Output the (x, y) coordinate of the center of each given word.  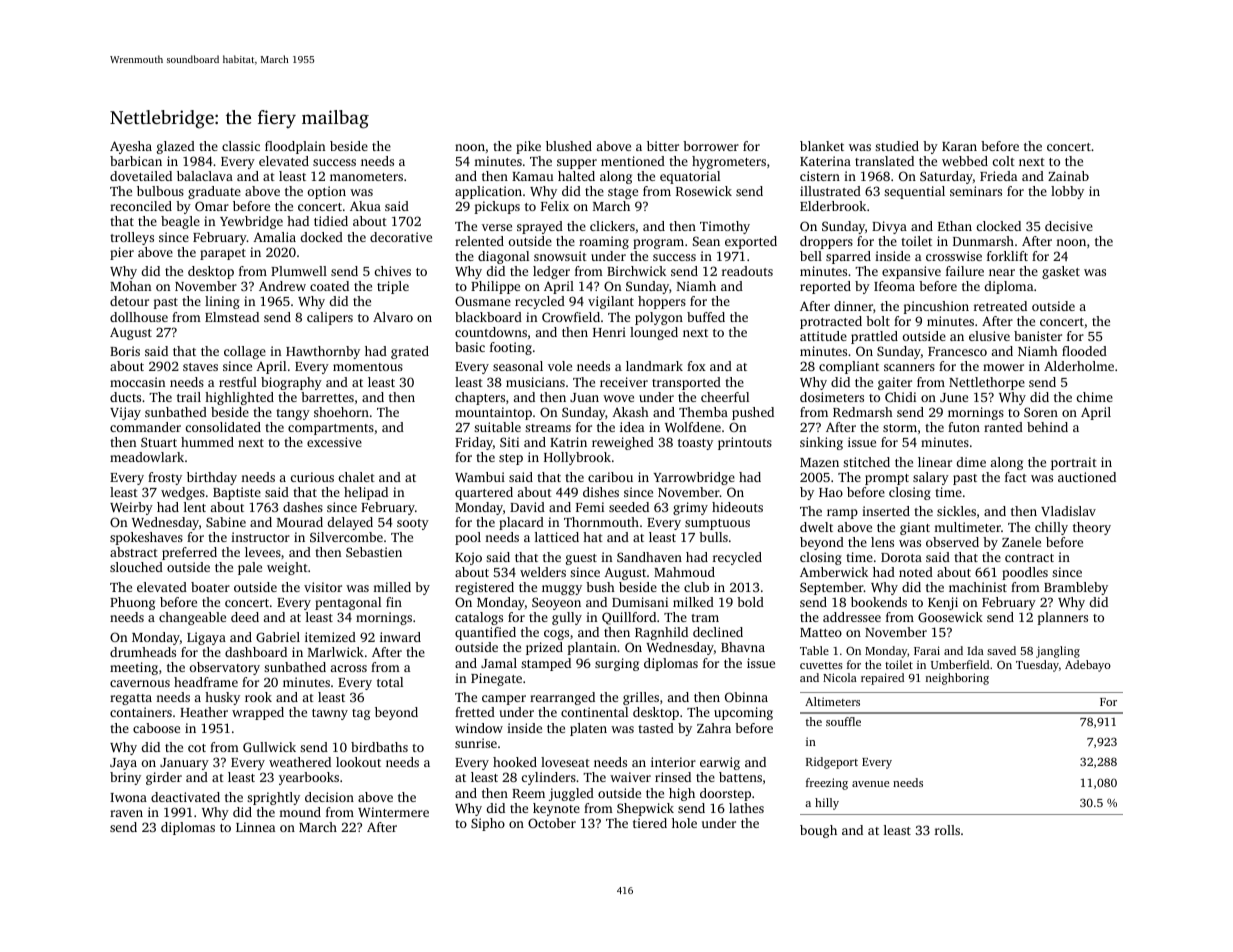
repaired (882, 679)
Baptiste (237, 493)
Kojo (468, 558)
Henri (609, 332)
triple (393, 287)
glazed (176, 147)
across (349, 668)
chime (1095, 397)
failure (965, 271)
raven (126, 813)
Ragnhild (661, 633)
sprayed (540, 227)
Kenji (943, 603)
